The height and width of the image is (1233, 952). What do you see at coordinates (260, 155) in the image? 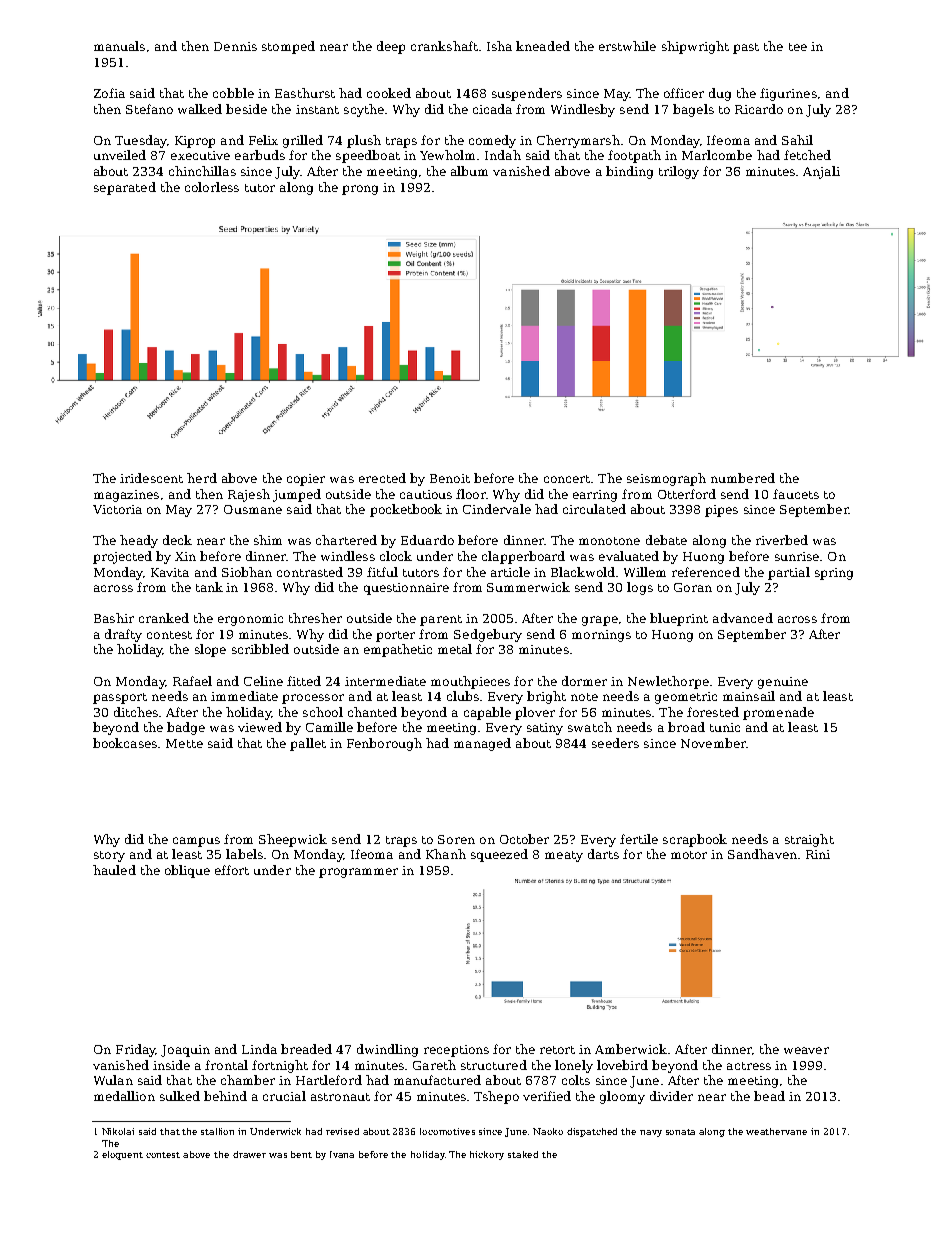
I see `earbuds` at bounding box center [260, 155].
